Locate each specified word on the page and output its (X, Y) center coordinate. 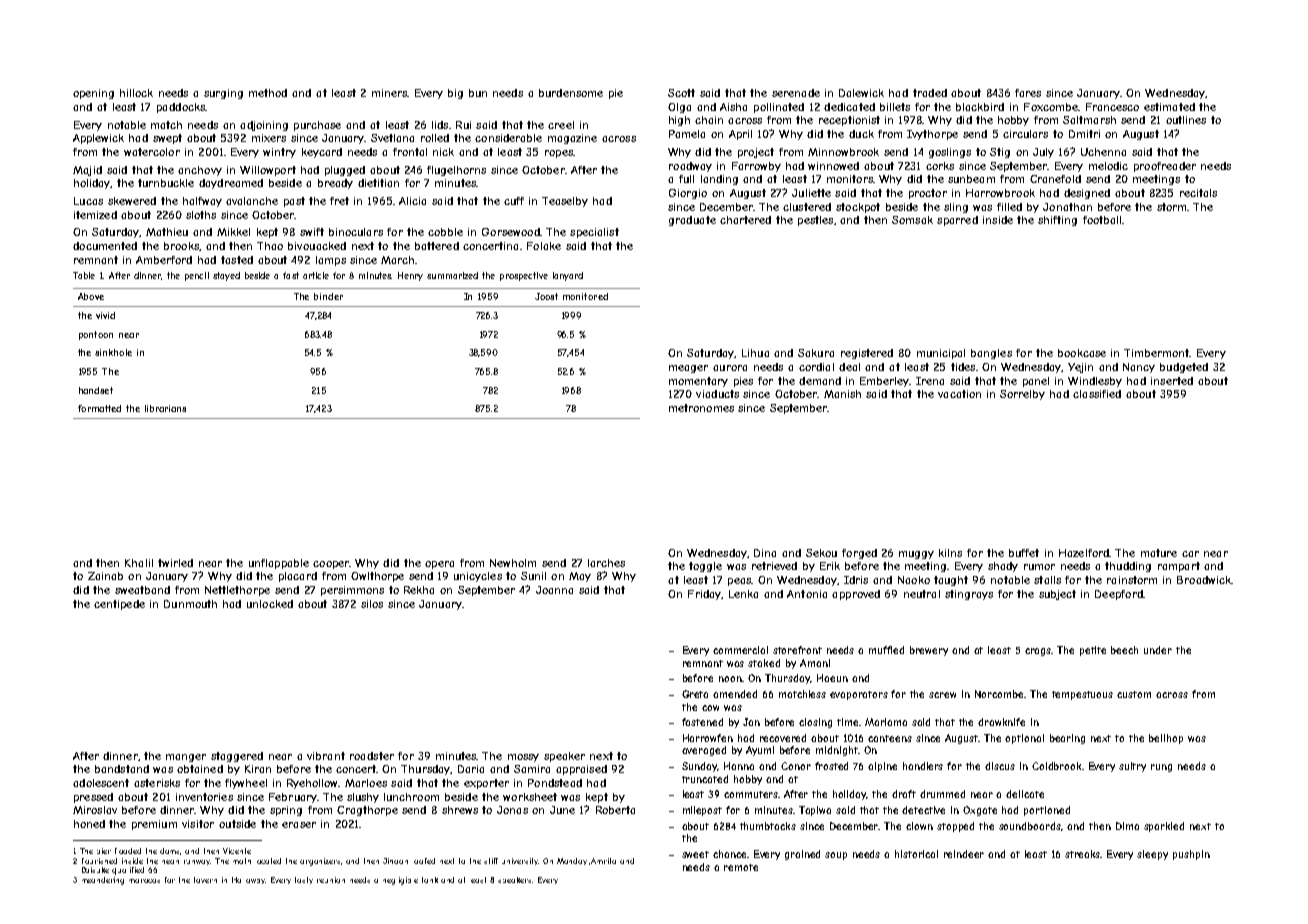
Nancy (1139, 368)
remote (741, 867)
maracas (144, 881)
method (268, 93)
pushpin (1191, 855)
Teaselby (565, 202)
